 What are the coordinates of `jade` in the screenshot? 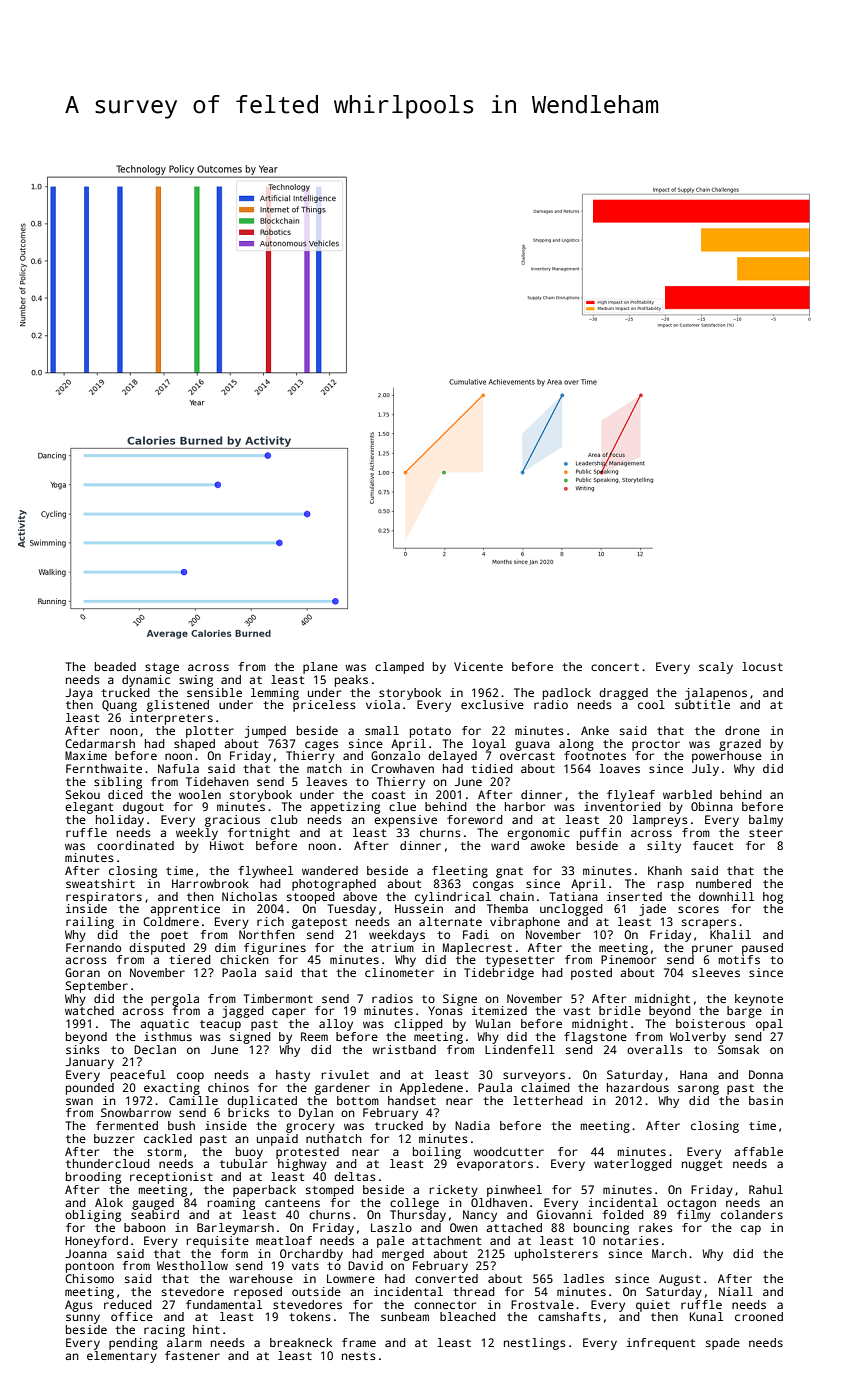 It's located at (652, 910).
